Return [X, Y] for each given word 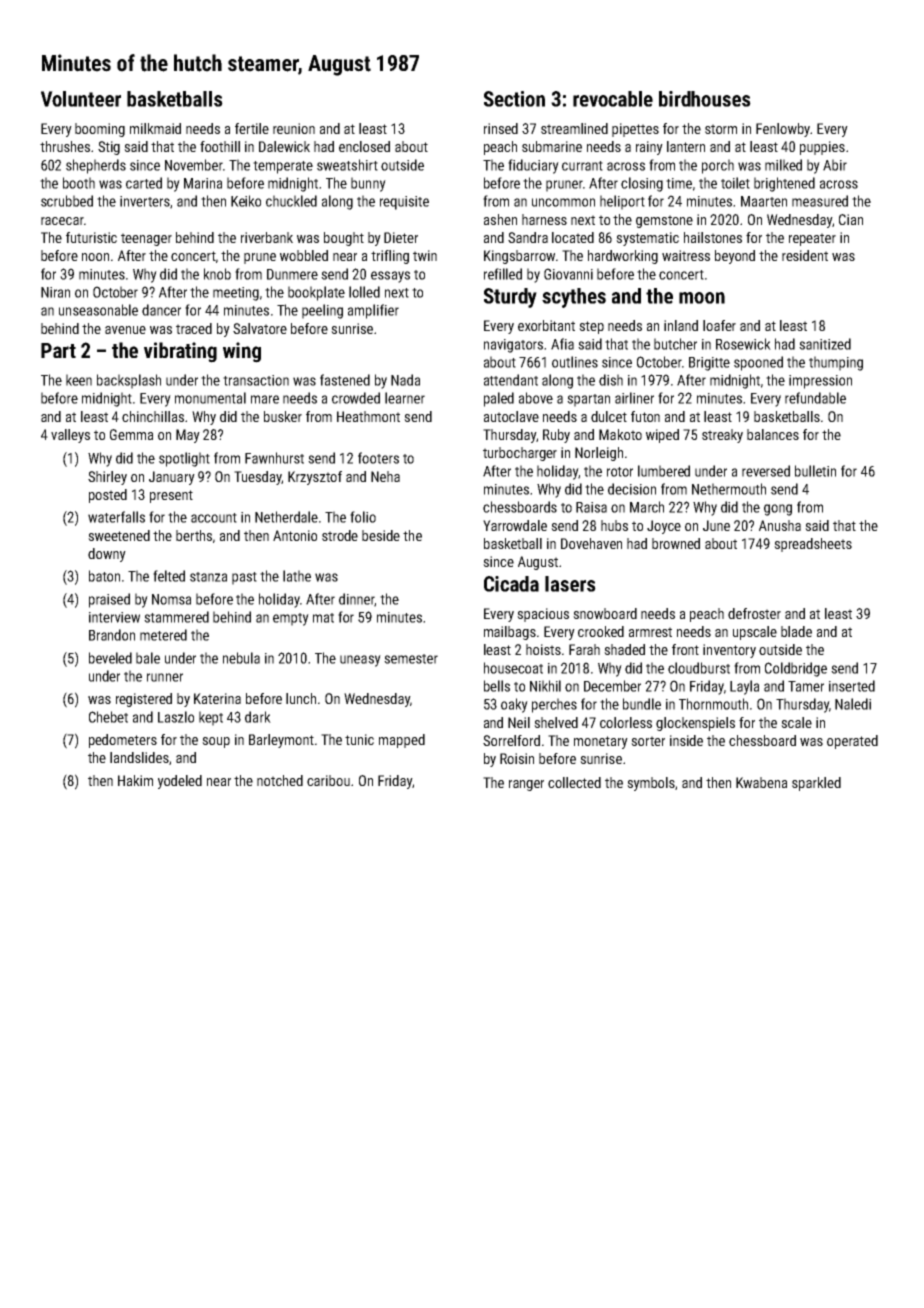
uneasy [360, 661]
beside [381, 535]
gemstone [664, 221]
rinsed [501, 128]
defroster [754, 613]
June [716, 525]
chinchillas [153, 416]
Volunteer [81, 99]
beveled [110, 658]
